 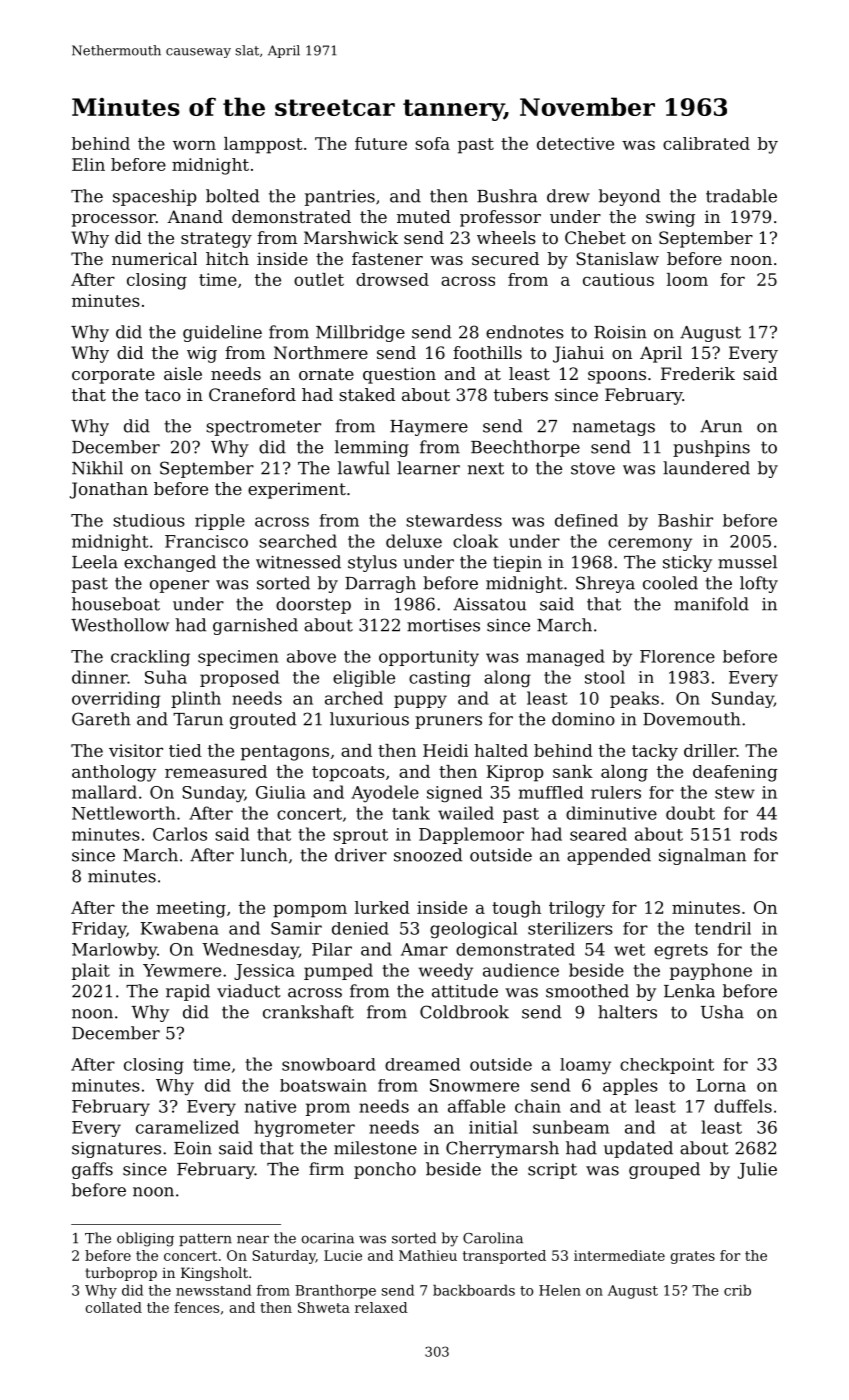 I want to click on Nettleworth, so click(x=123, y=813).
